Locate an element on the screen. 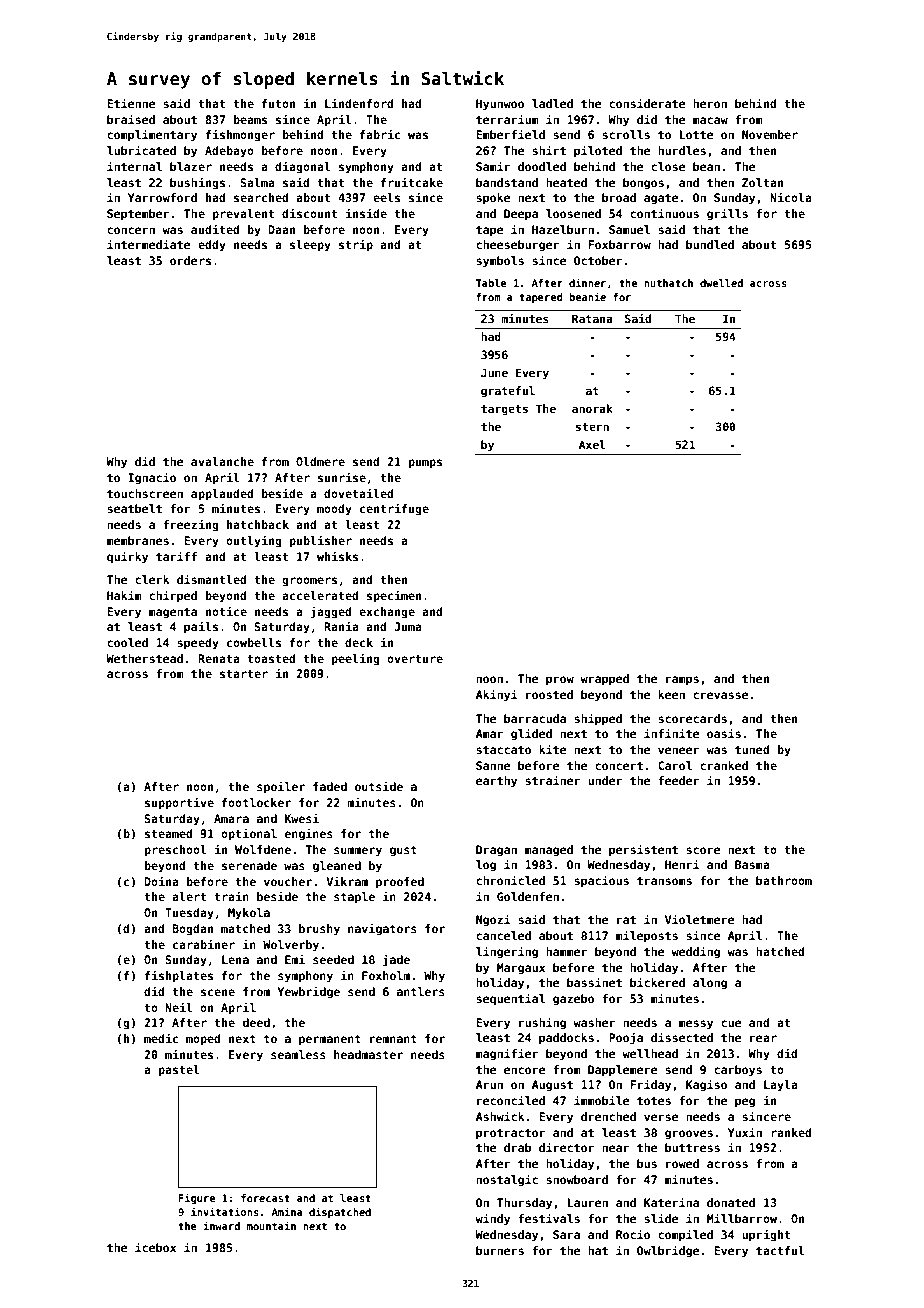  cooled is located at coordinates (127, 642).
